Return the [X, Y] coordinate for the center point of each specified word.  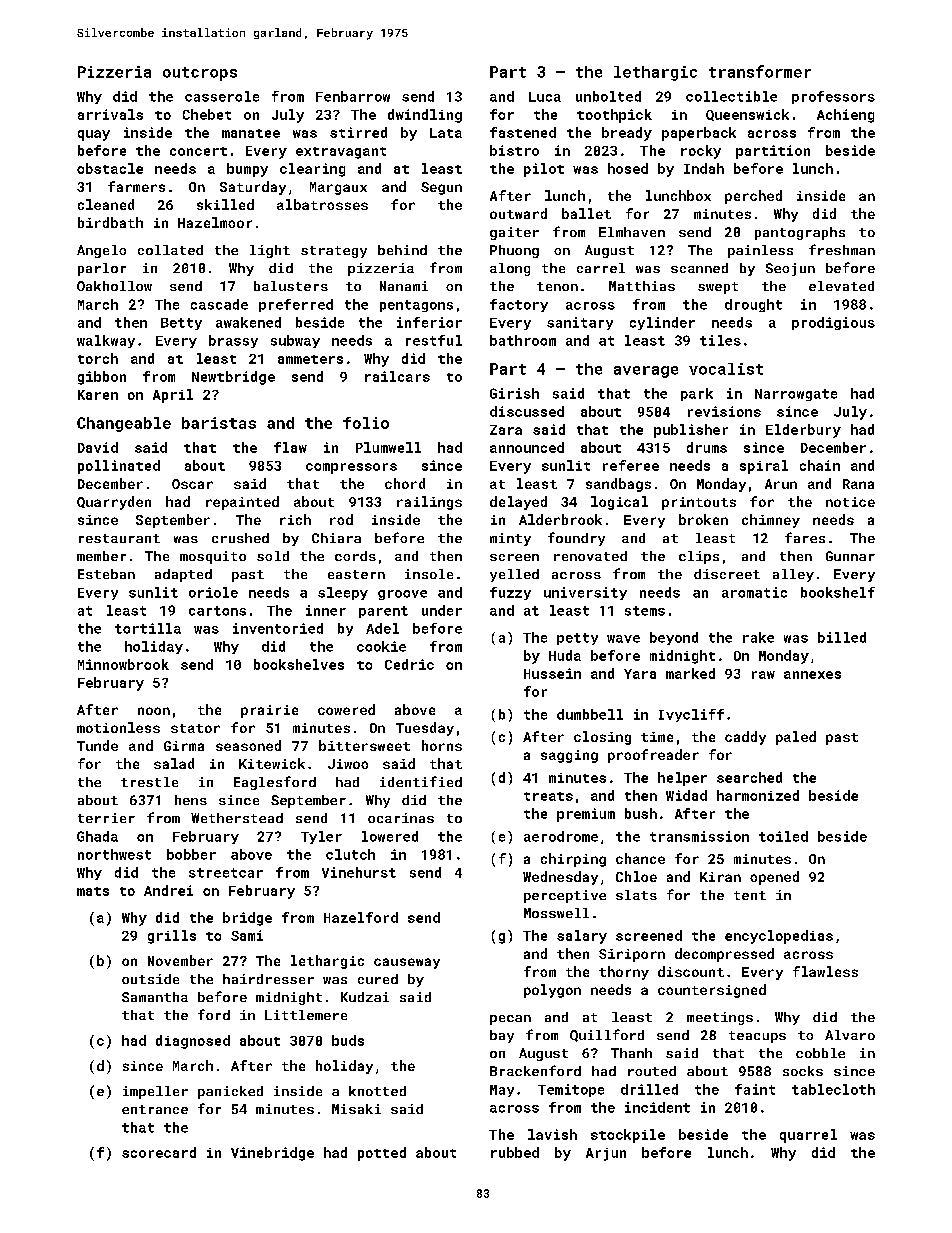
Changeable [124, 424]
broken [703, 519]
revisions [724, 411]
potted [382, 1154]
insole [429, 574]
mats [93, 891]
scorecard [159, 1152]
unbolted [608, 96]
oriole [213, 592]
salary [582, 937]
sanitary [580, 323]
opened [774, 878]
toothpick [614, 116]
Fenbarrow [353, 96]
